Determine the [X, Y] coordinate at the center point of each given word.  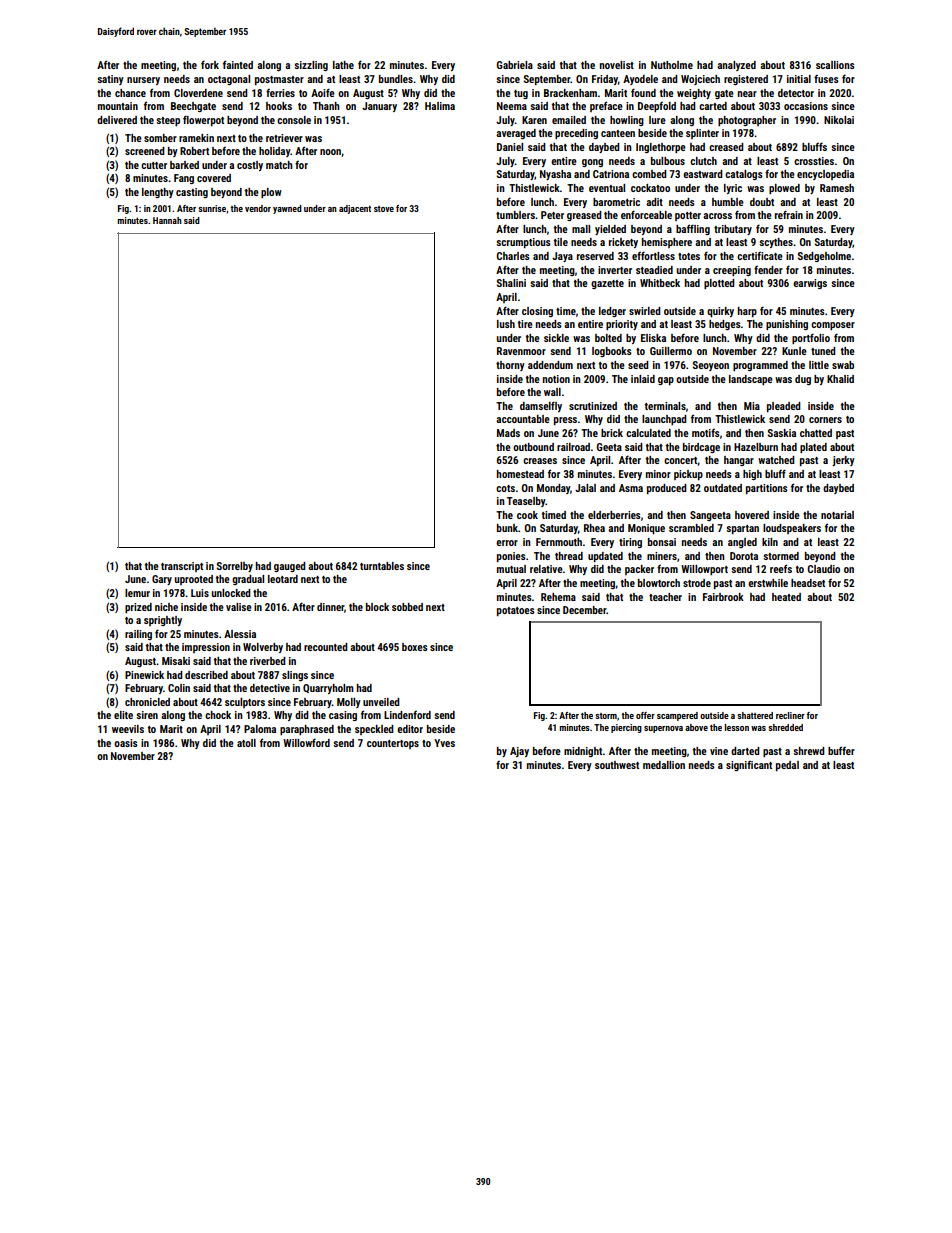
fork [210, 64]
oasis [126, 743]
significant [749, 766]
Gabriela [515, 65]
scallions [835, 65]
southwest [617, 765]
